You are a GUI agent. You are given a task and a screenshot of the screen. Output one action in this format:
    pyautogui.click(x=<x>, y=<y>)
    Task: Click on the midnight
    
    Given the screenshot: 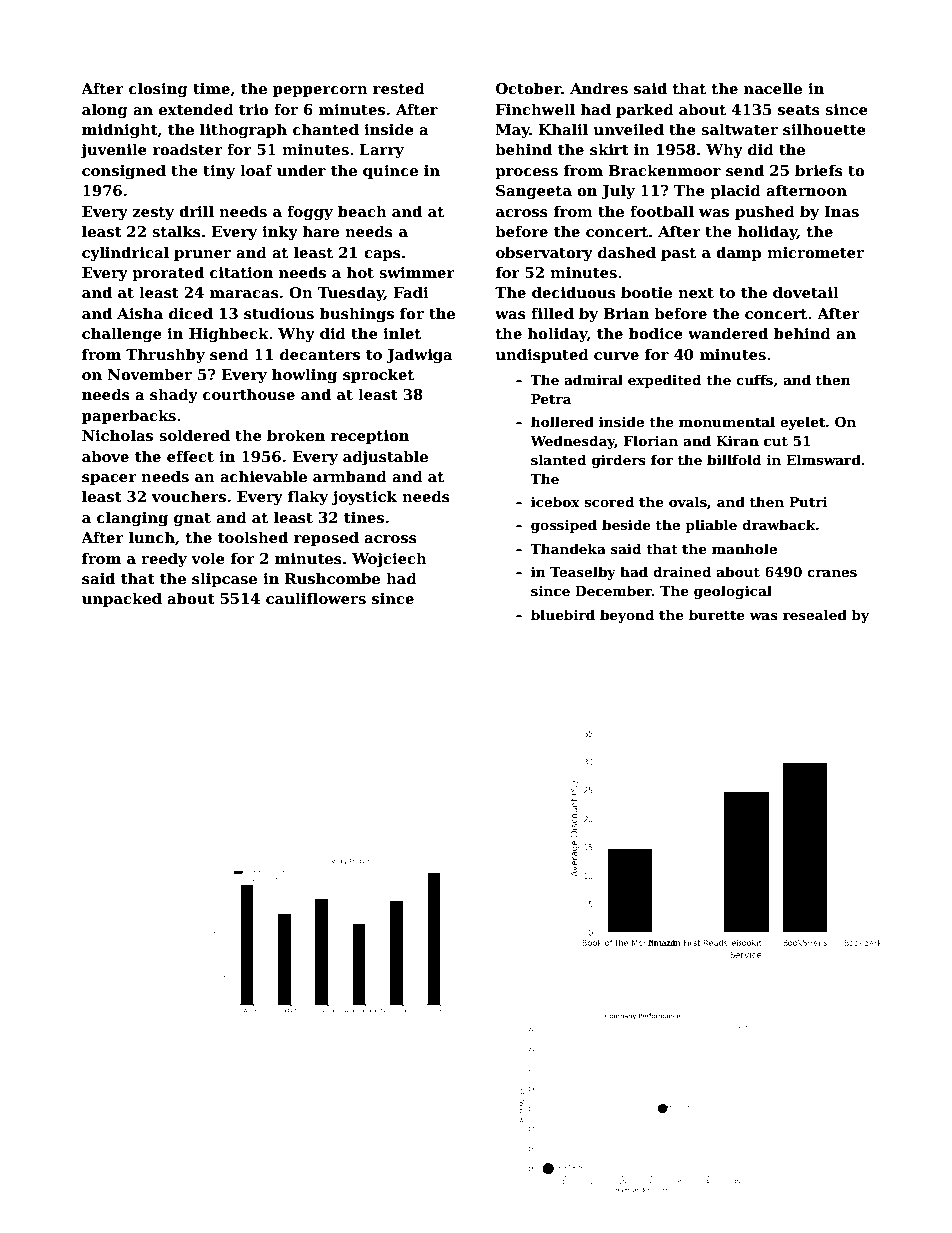 What is the action you would take?
    pyautogui.click(x=120, y=130)
